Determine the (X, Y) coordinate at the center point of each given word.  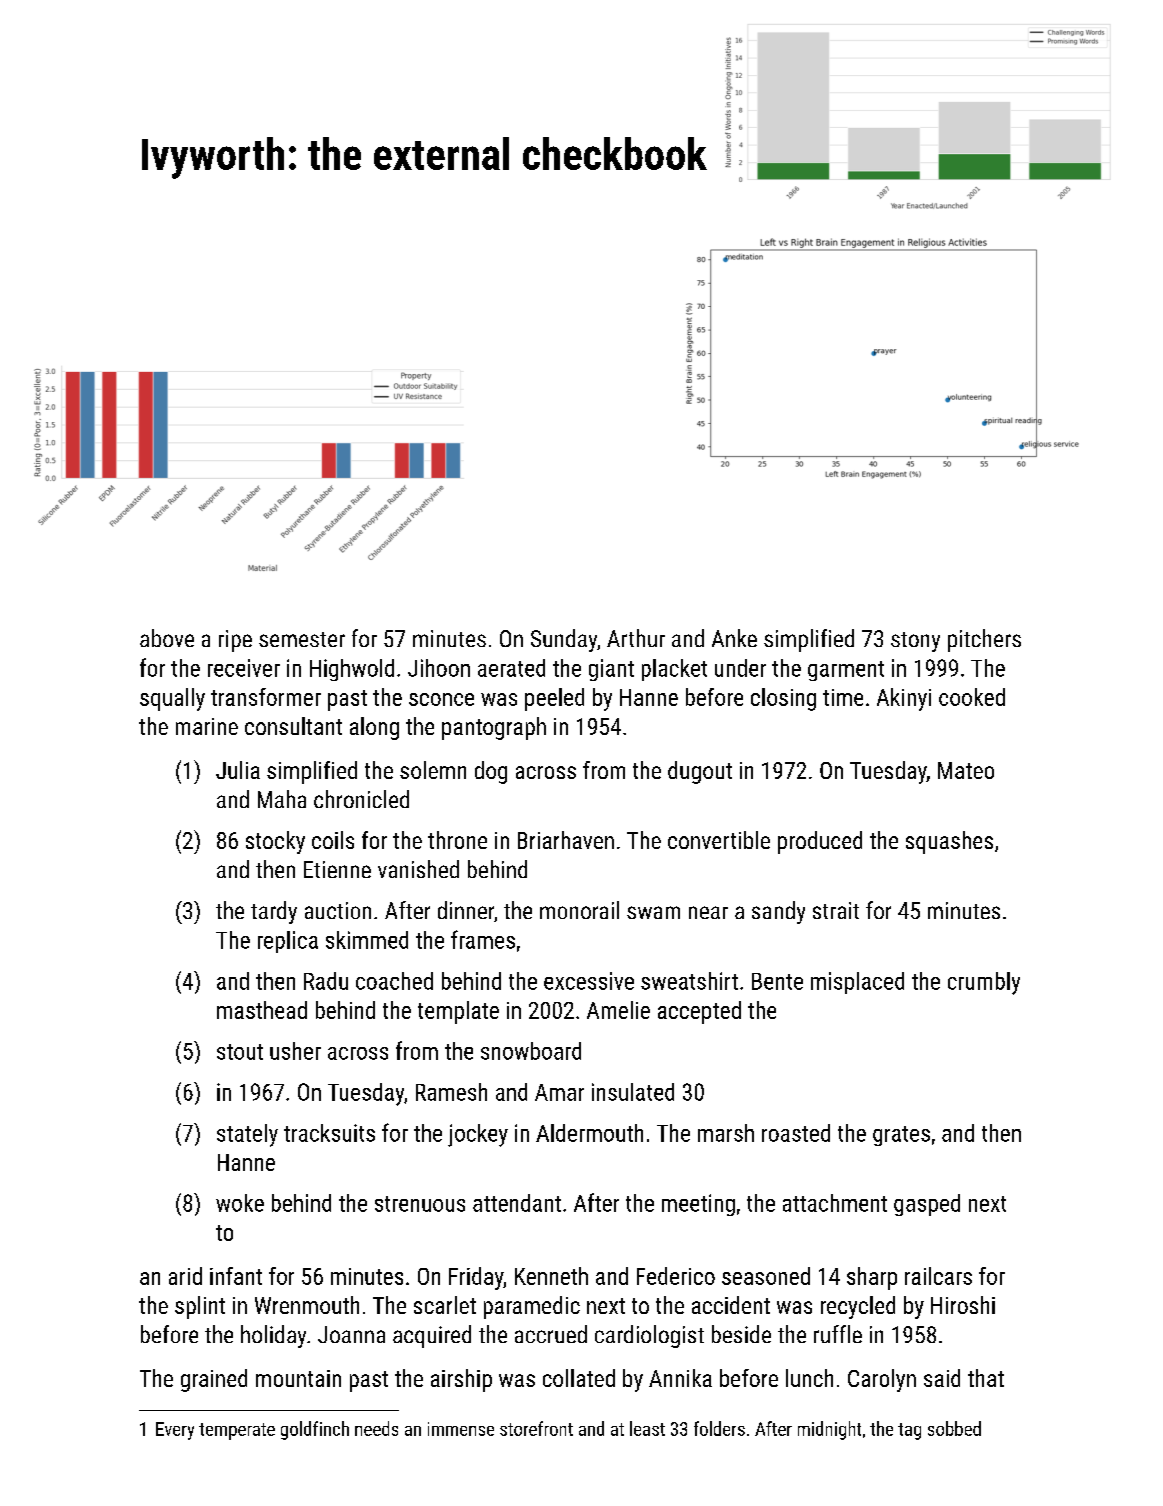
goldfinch (315, 1430)
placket (674, 670)
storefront (536, 1428)
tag (909, 1431)
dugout (700, 772)
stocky (275, 842)
